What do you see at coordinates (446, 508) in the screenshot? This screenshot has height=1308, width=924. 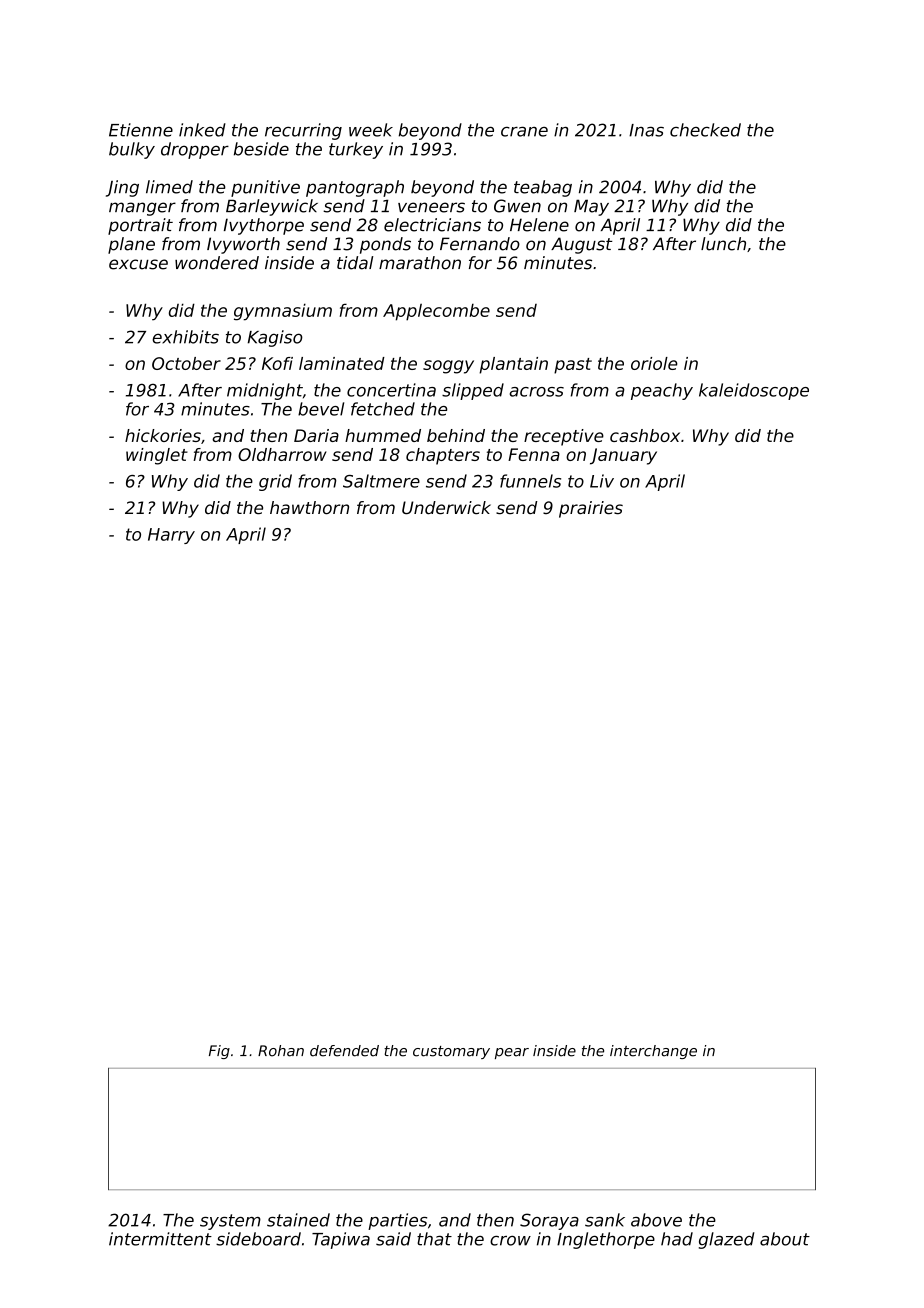 I see `Underwick` at bounding box center [446, 508].
